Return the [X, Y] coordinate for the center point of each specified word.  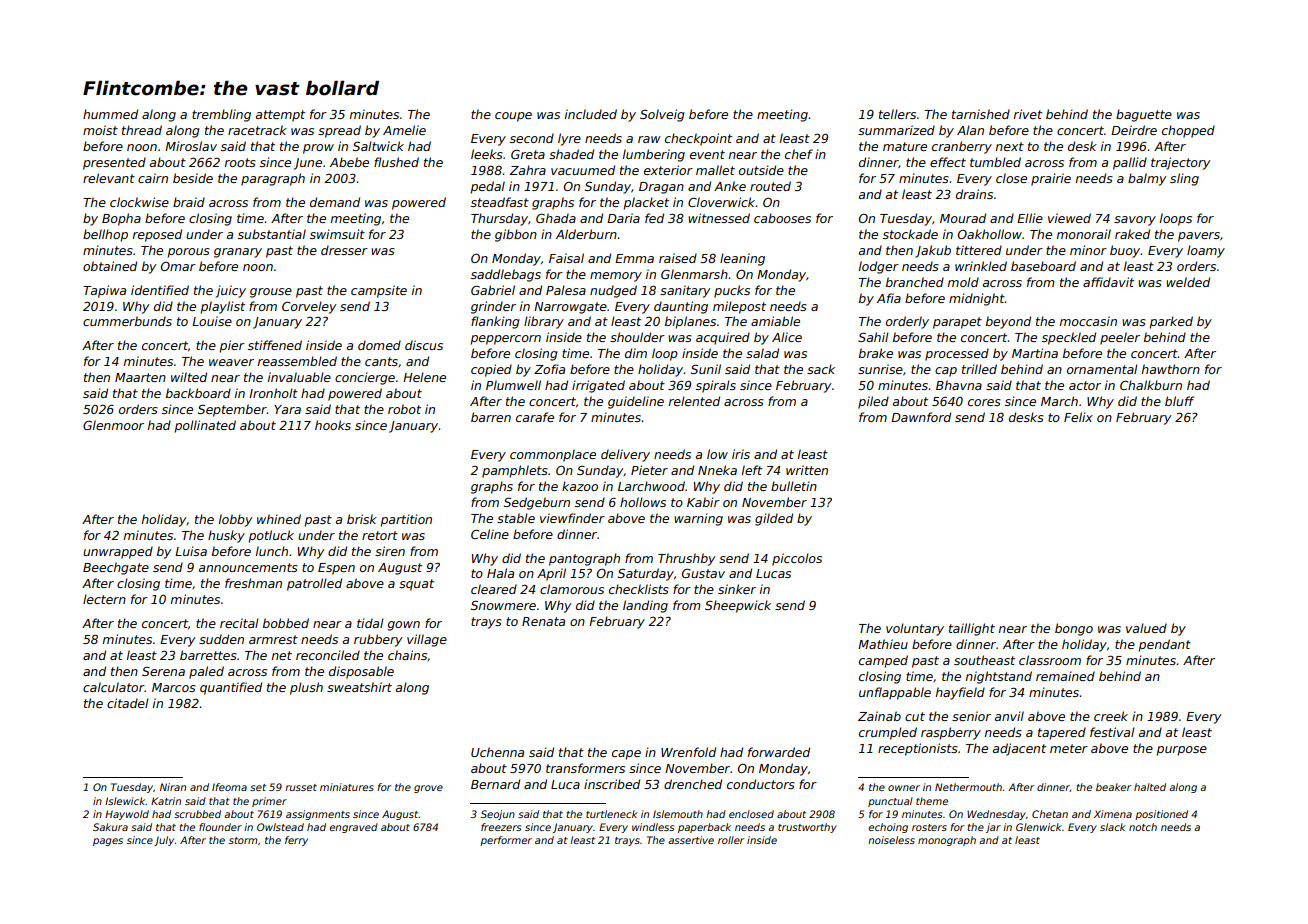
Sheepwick [738, 606]
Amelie [404, 130]
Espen [336, 569]
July [164, 841]
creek [1111, 716]
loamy [1206, 251]
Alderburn [586, 234]
